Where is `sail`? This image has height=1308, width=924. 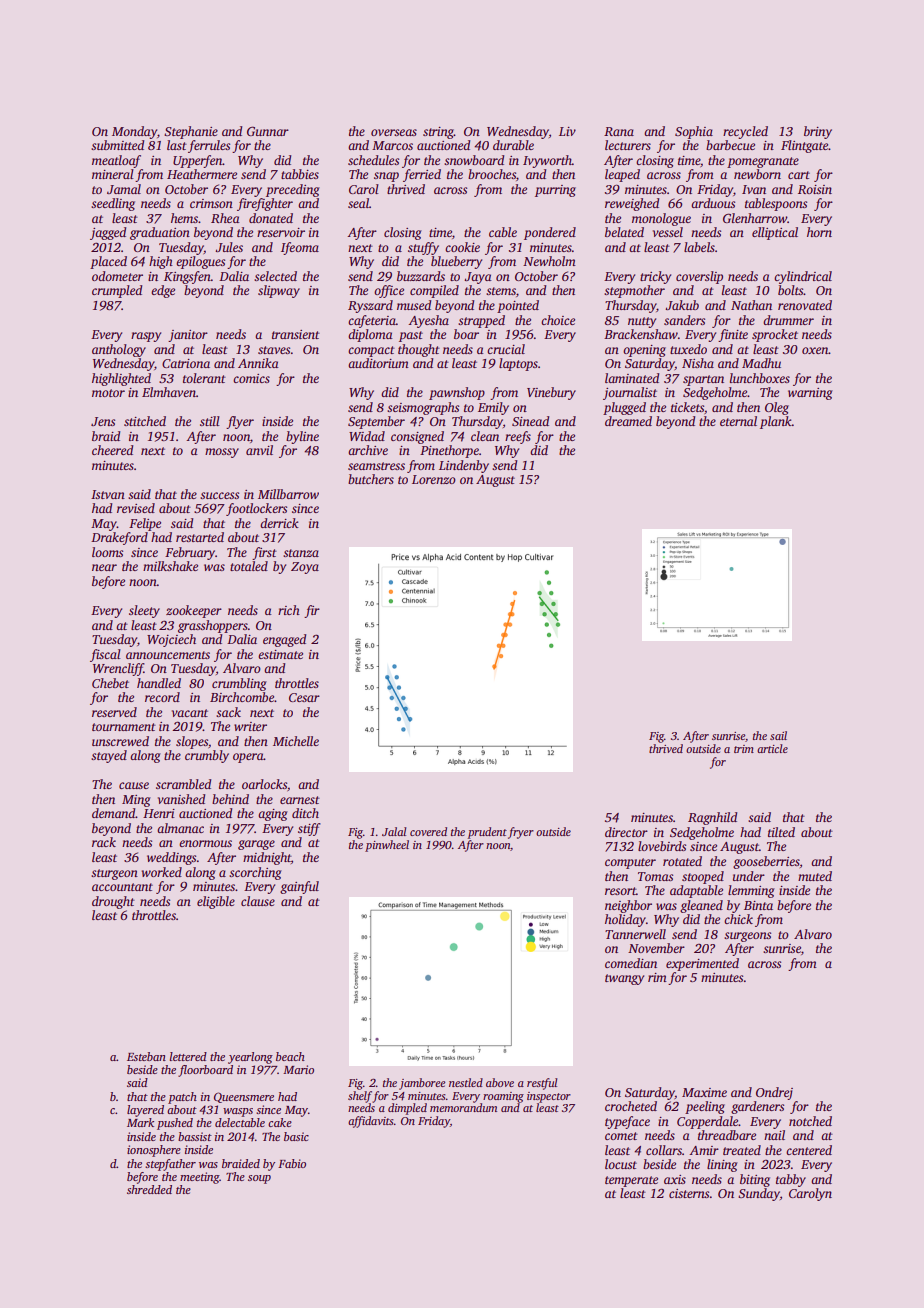
sail is located at coordinates (778, 735).
